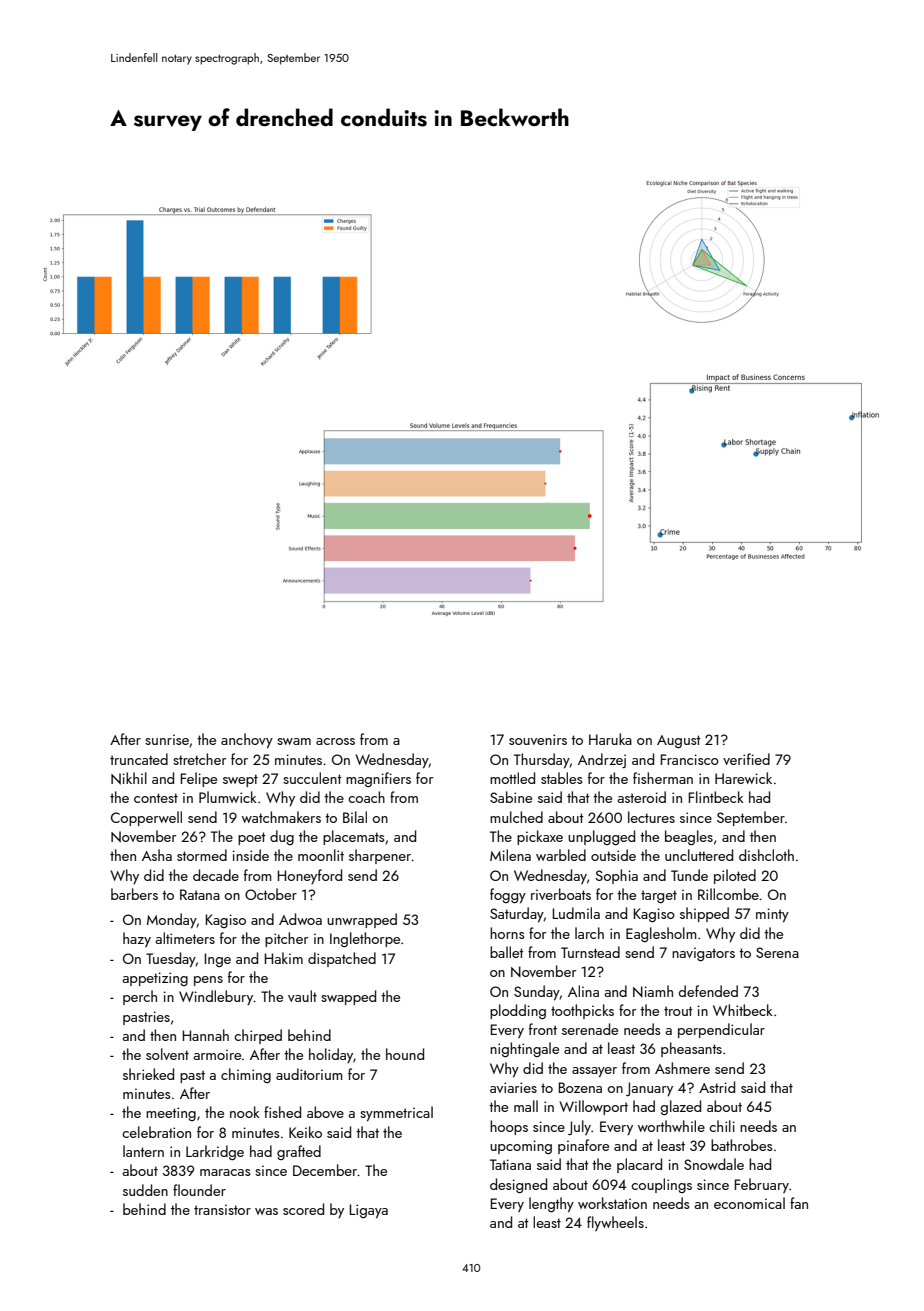 The height and width of the document is (1311, 924). What do you see at coordinates (516, 817) in the document?
I see `mulched` at bounding box center [516, 817].
